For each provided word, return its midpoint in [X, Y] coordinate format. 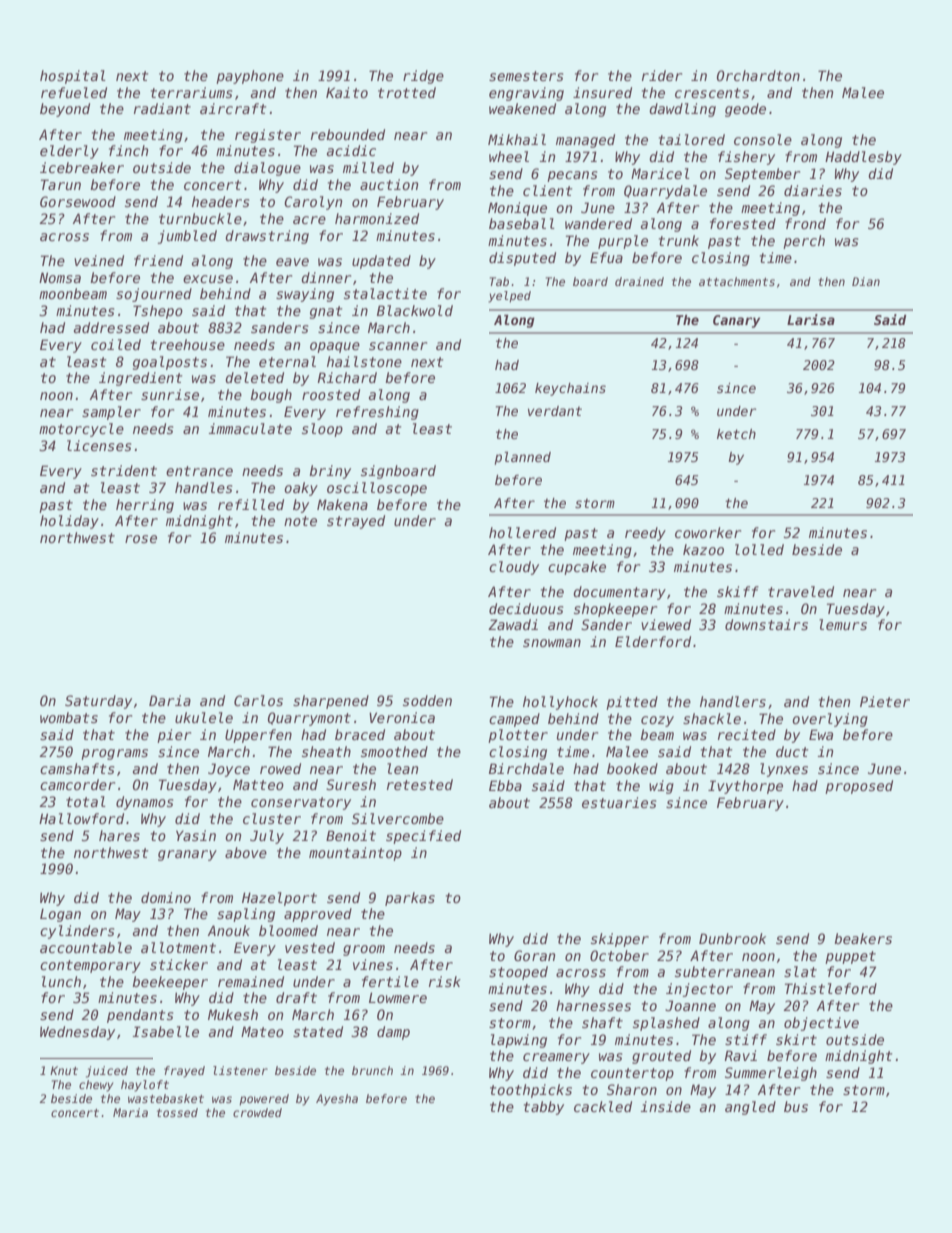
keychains [570, 389]
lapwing [519, 1041]
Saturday [98, 702]
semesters [526, 76]
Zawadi [513, 624]
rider [662, 75]
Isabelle [165, 1031]
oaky [301, 489]
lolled [759, 549]
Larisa [811, 319]
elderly [69, 152]
